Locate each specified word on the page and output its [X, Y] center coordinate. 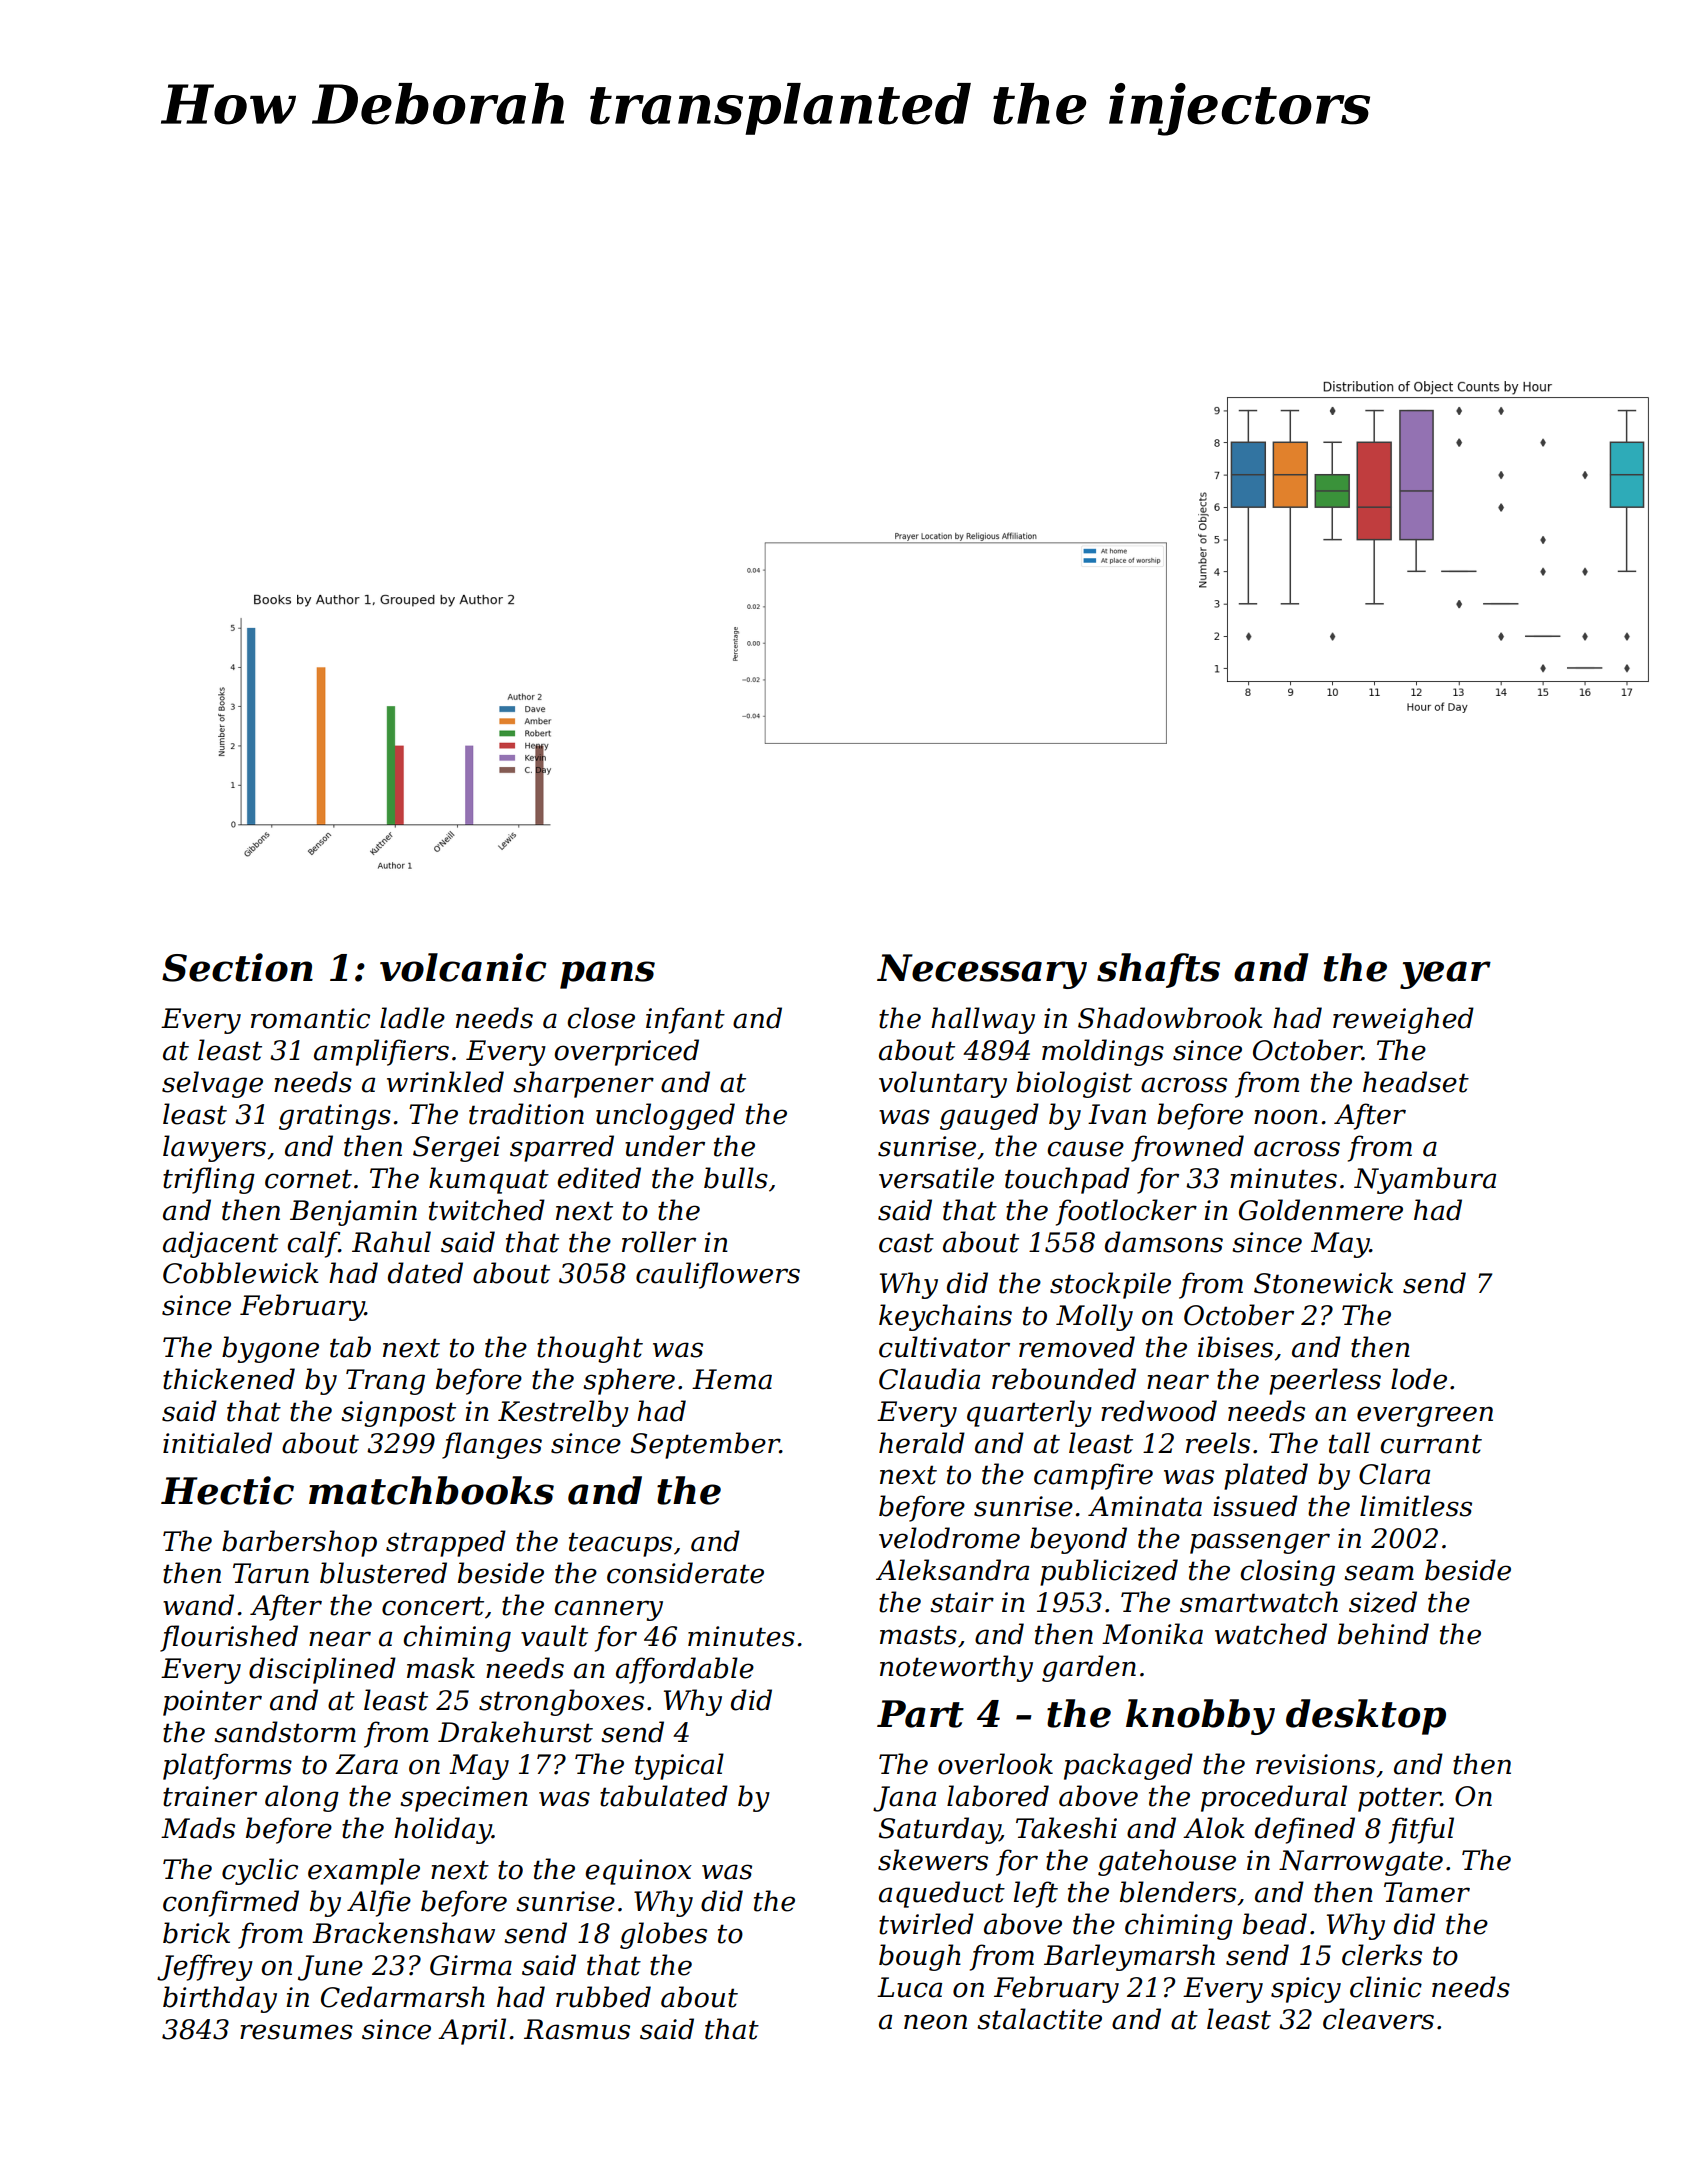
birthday [220, 1999]
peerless [1325, 1381]
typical [679, 1766]
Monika [1152, 1634]
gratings [335, 1117]
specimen [464, 1799]
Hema [732, 1379]
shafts [1158, 970]
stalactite [1039, 2019]
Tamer [1427, 1892]
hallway [983, 1020]
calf [313, 1244]
